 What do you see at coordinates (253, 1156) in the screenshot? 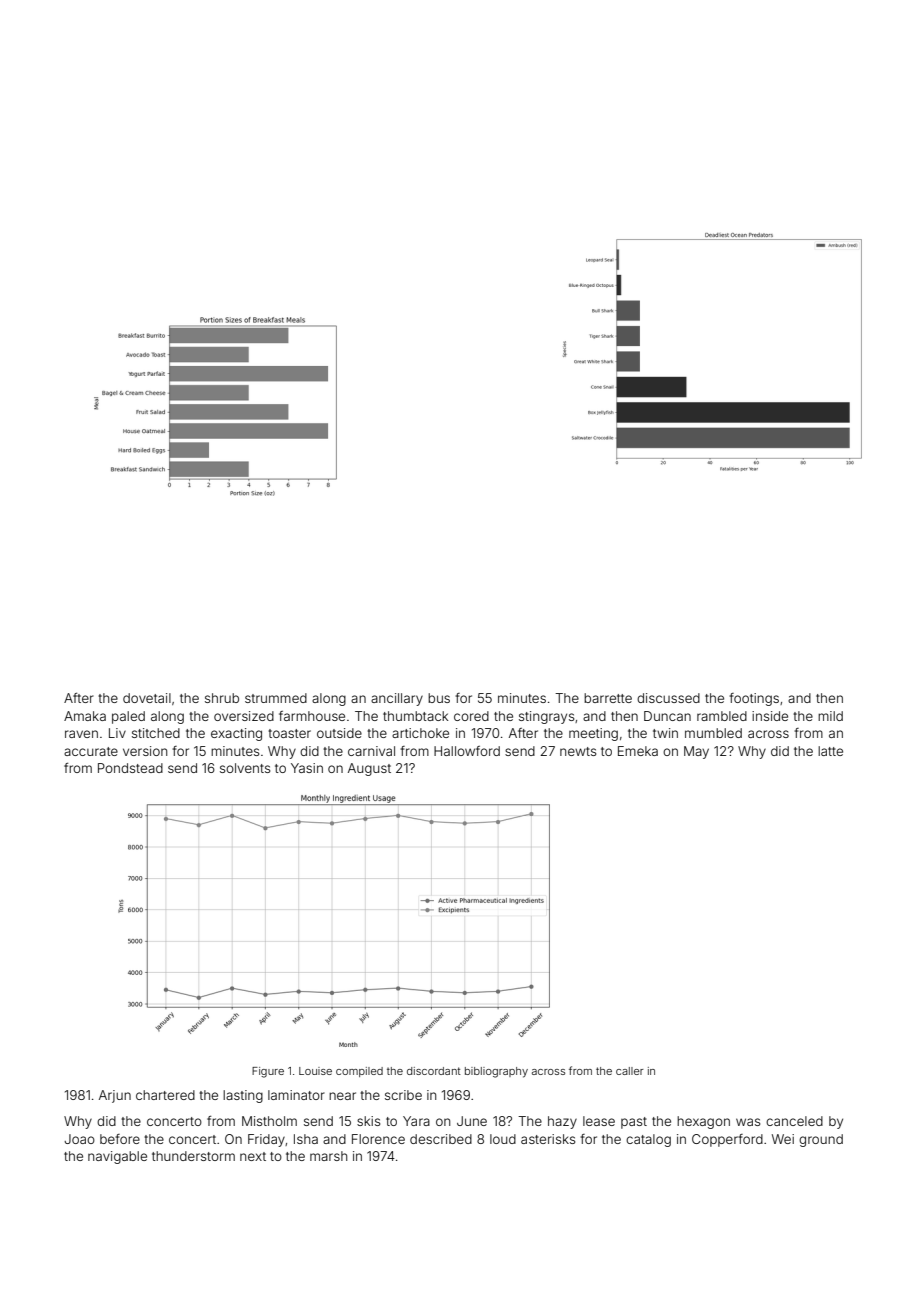
I see `next` at bounding box center [253, 1156].
